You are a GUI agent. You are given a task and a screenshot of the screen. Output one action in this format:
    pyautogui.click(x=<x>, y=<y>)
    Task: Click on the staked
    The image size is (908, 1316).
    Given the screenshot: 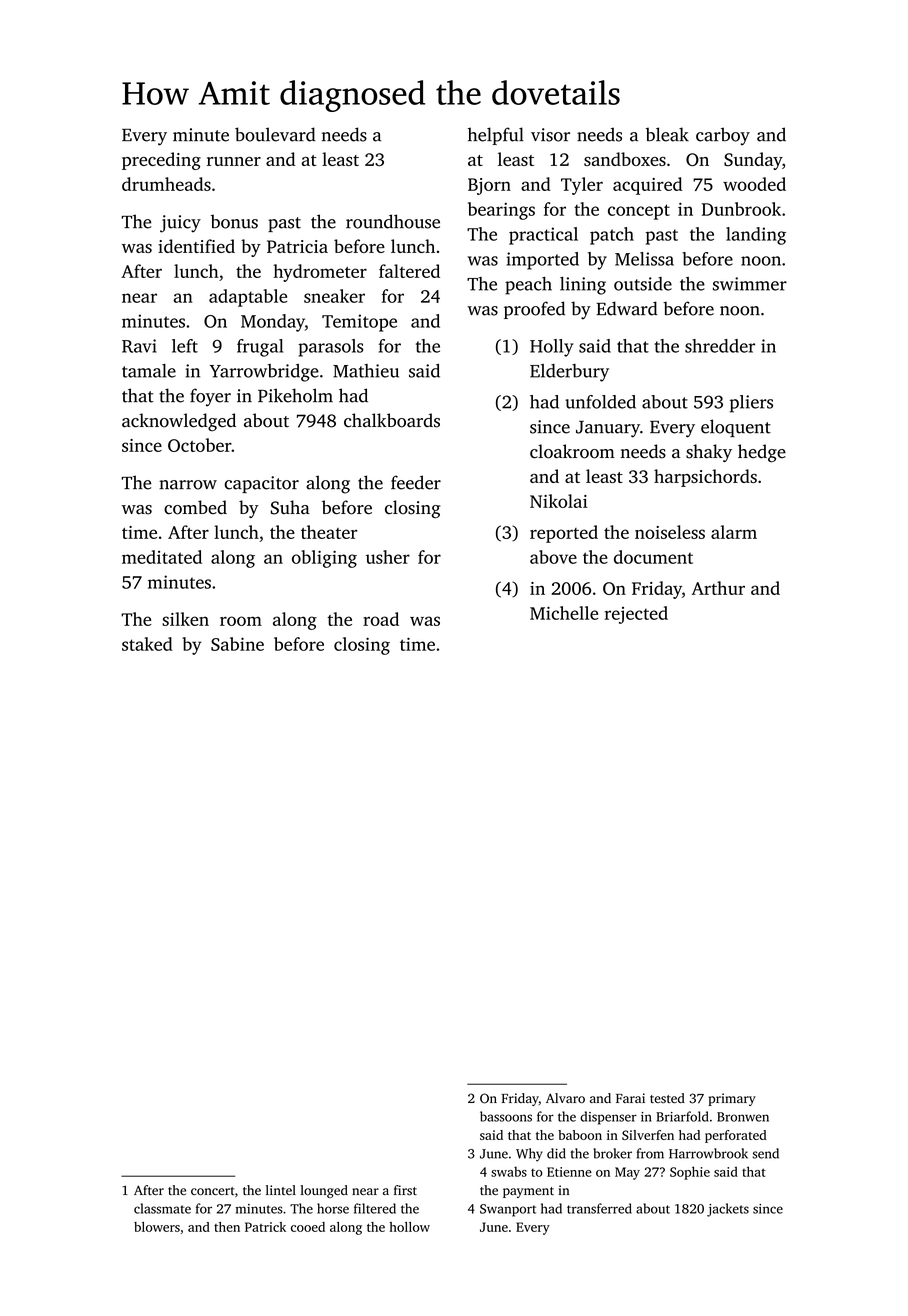 What is the action you would take?
    pyautogui.click(x=147, y=644)
